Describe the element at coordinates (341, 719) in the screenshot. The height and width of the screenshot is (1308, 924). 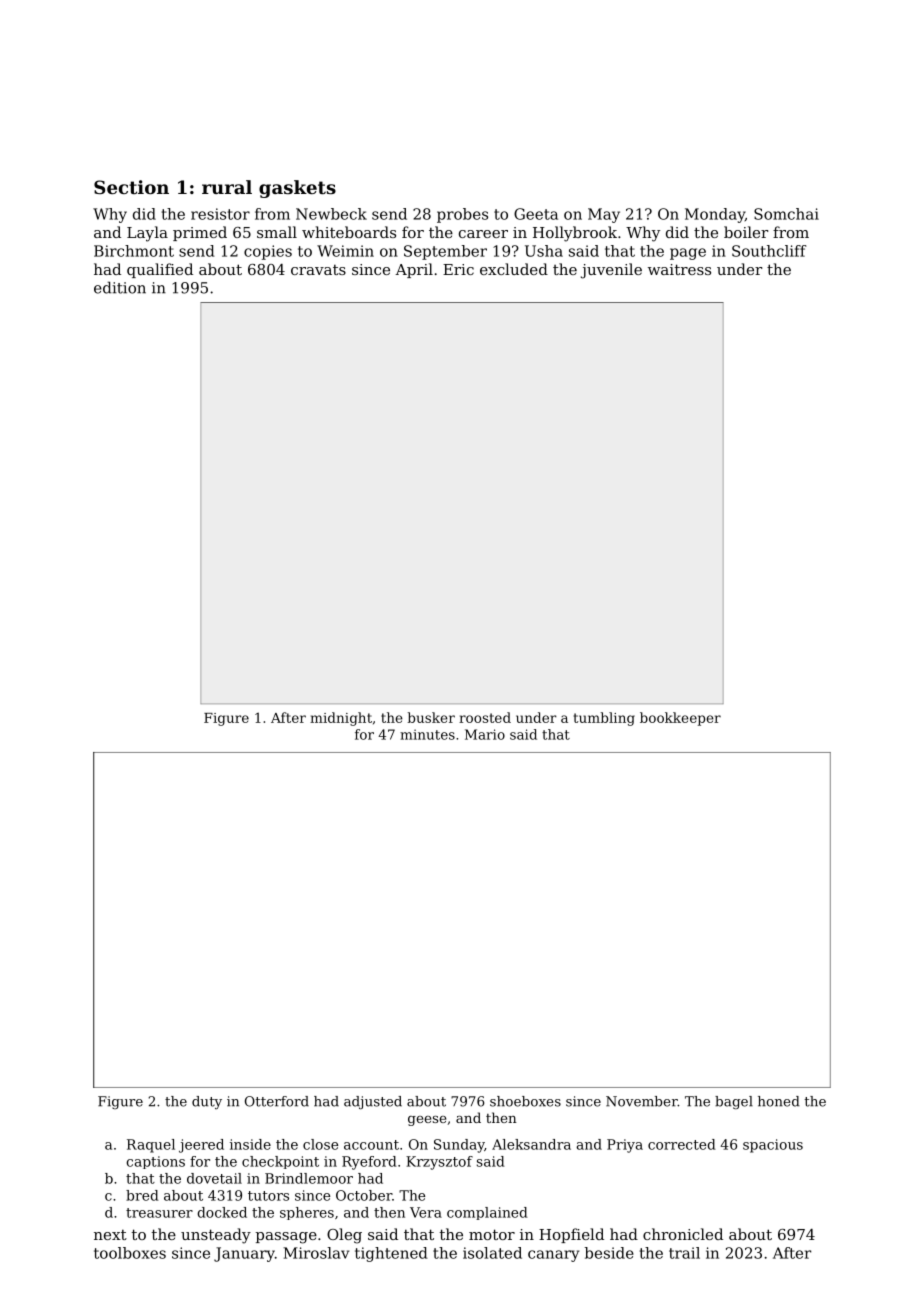
I see `midnight` at that location.
